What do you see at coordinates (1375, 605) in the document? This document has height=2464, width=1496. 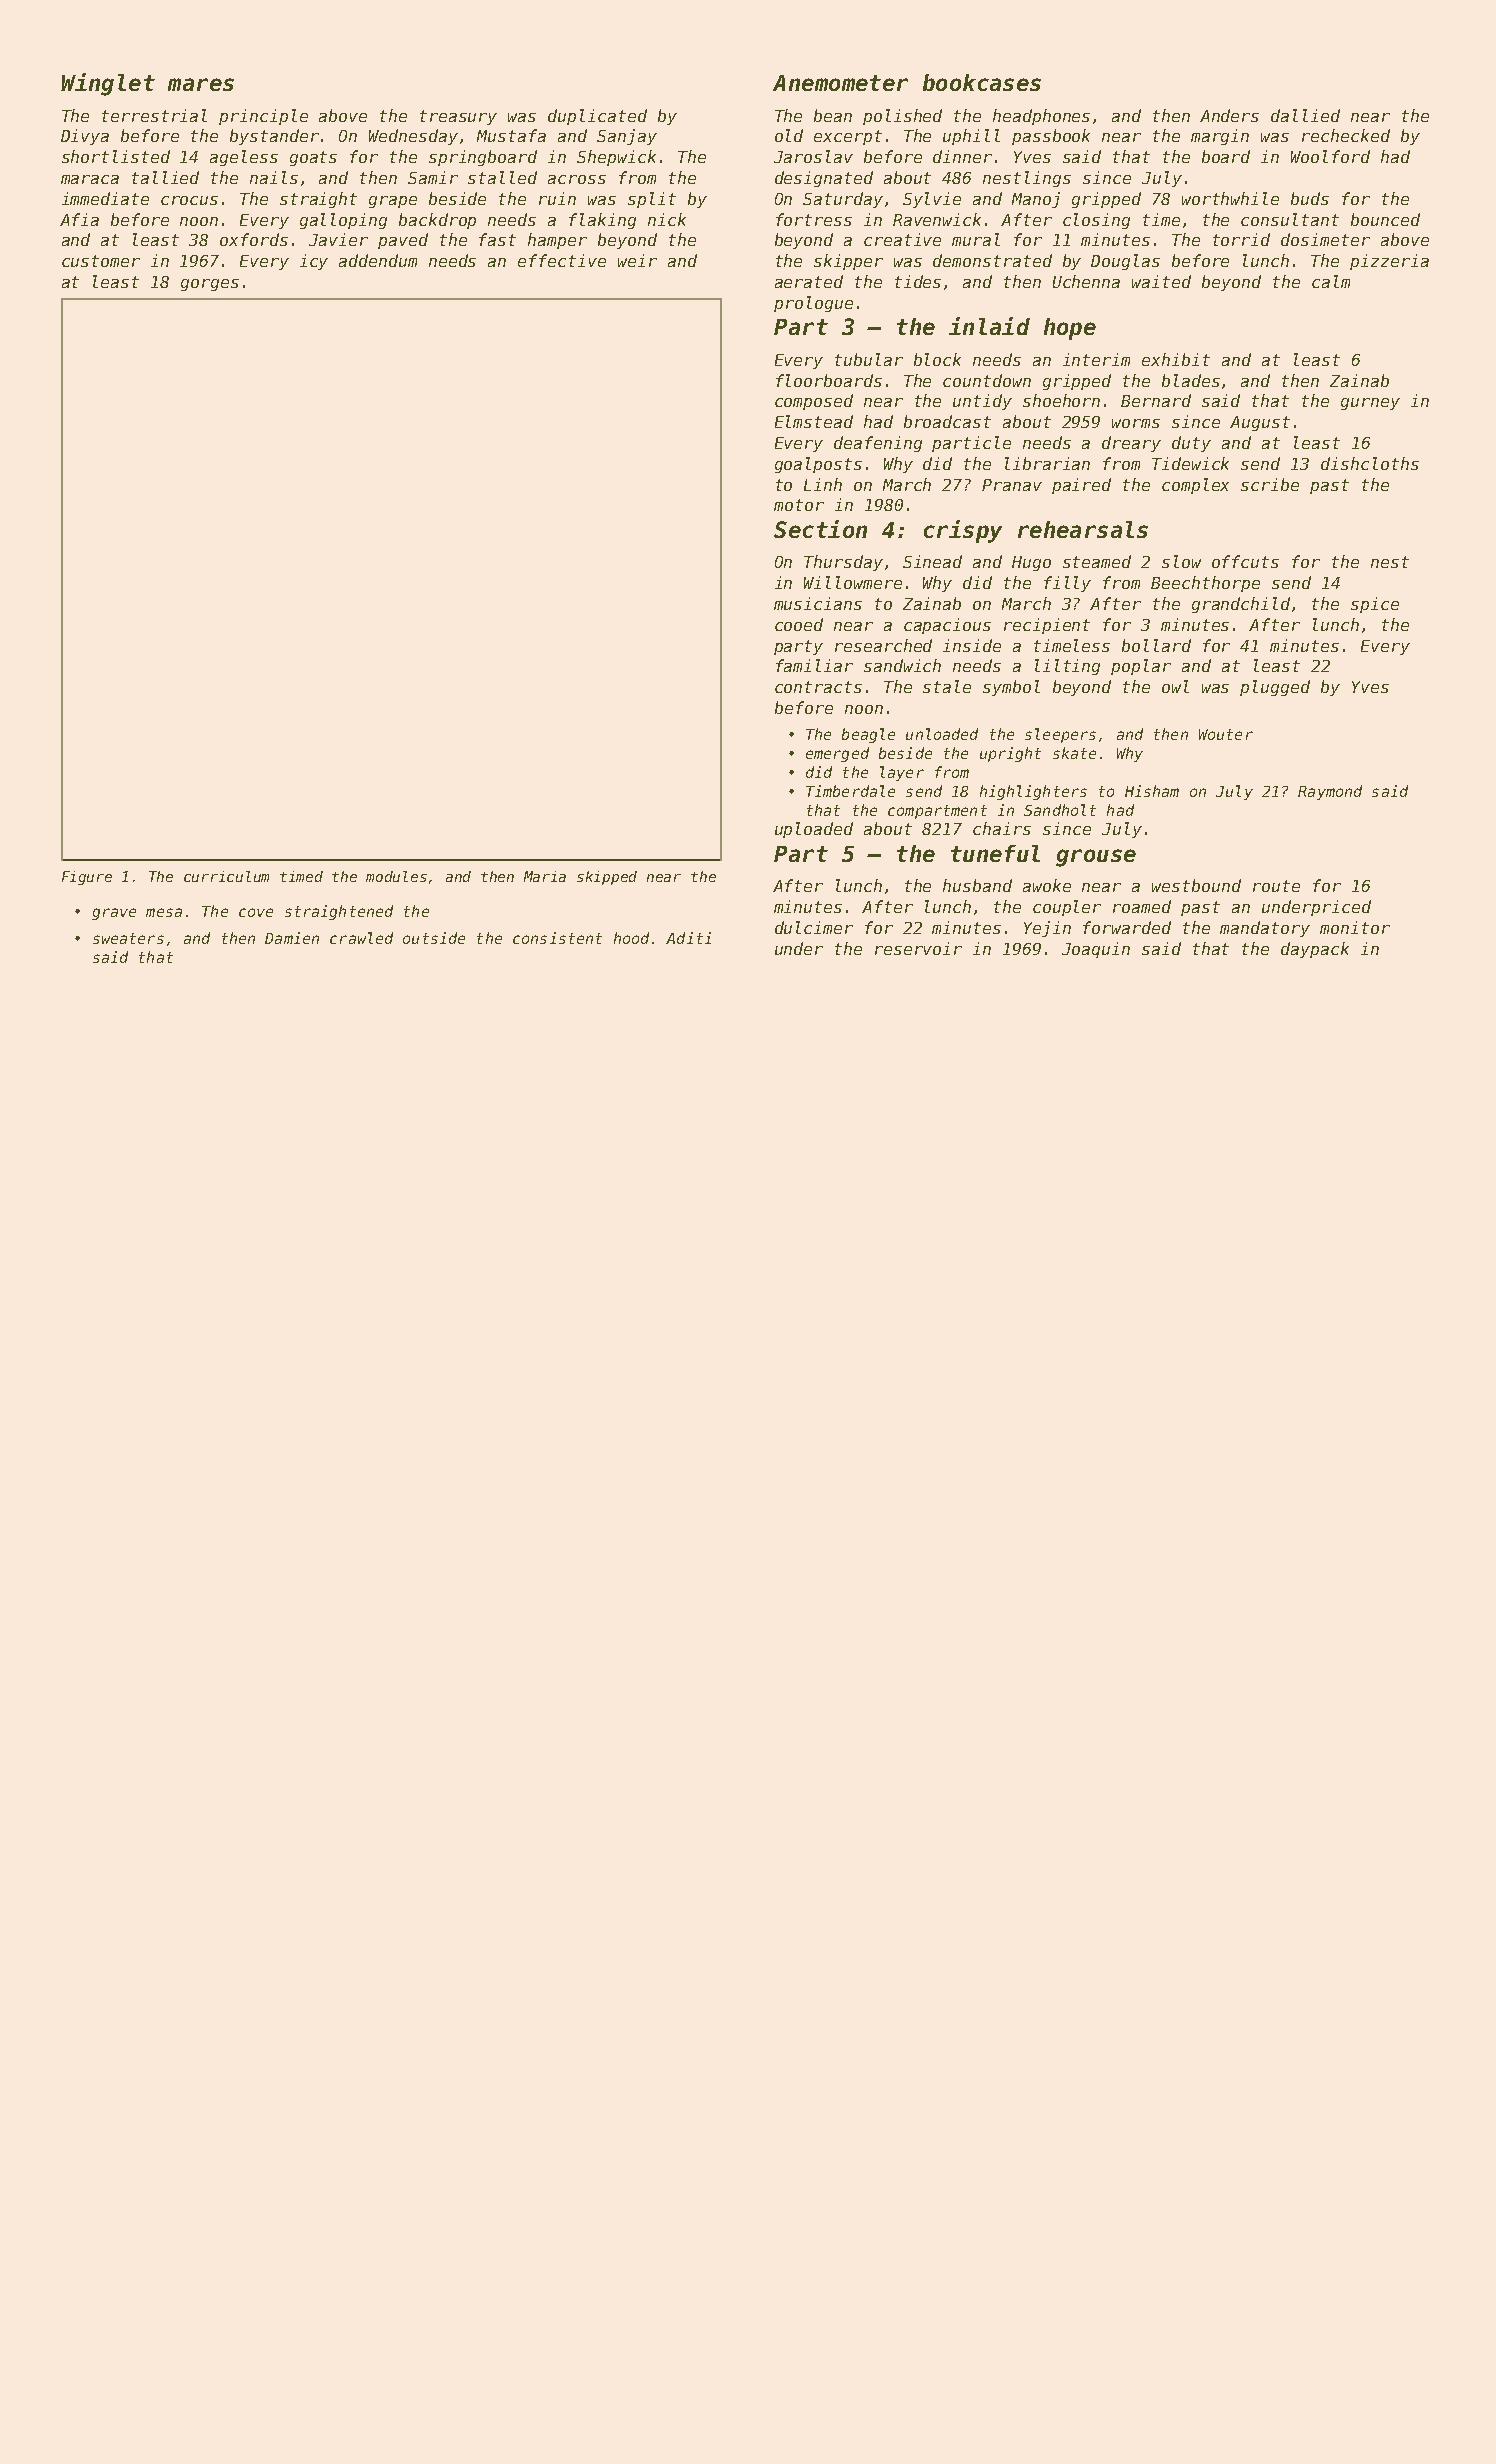 I see `spice` at bounding box center [1375, 605].
